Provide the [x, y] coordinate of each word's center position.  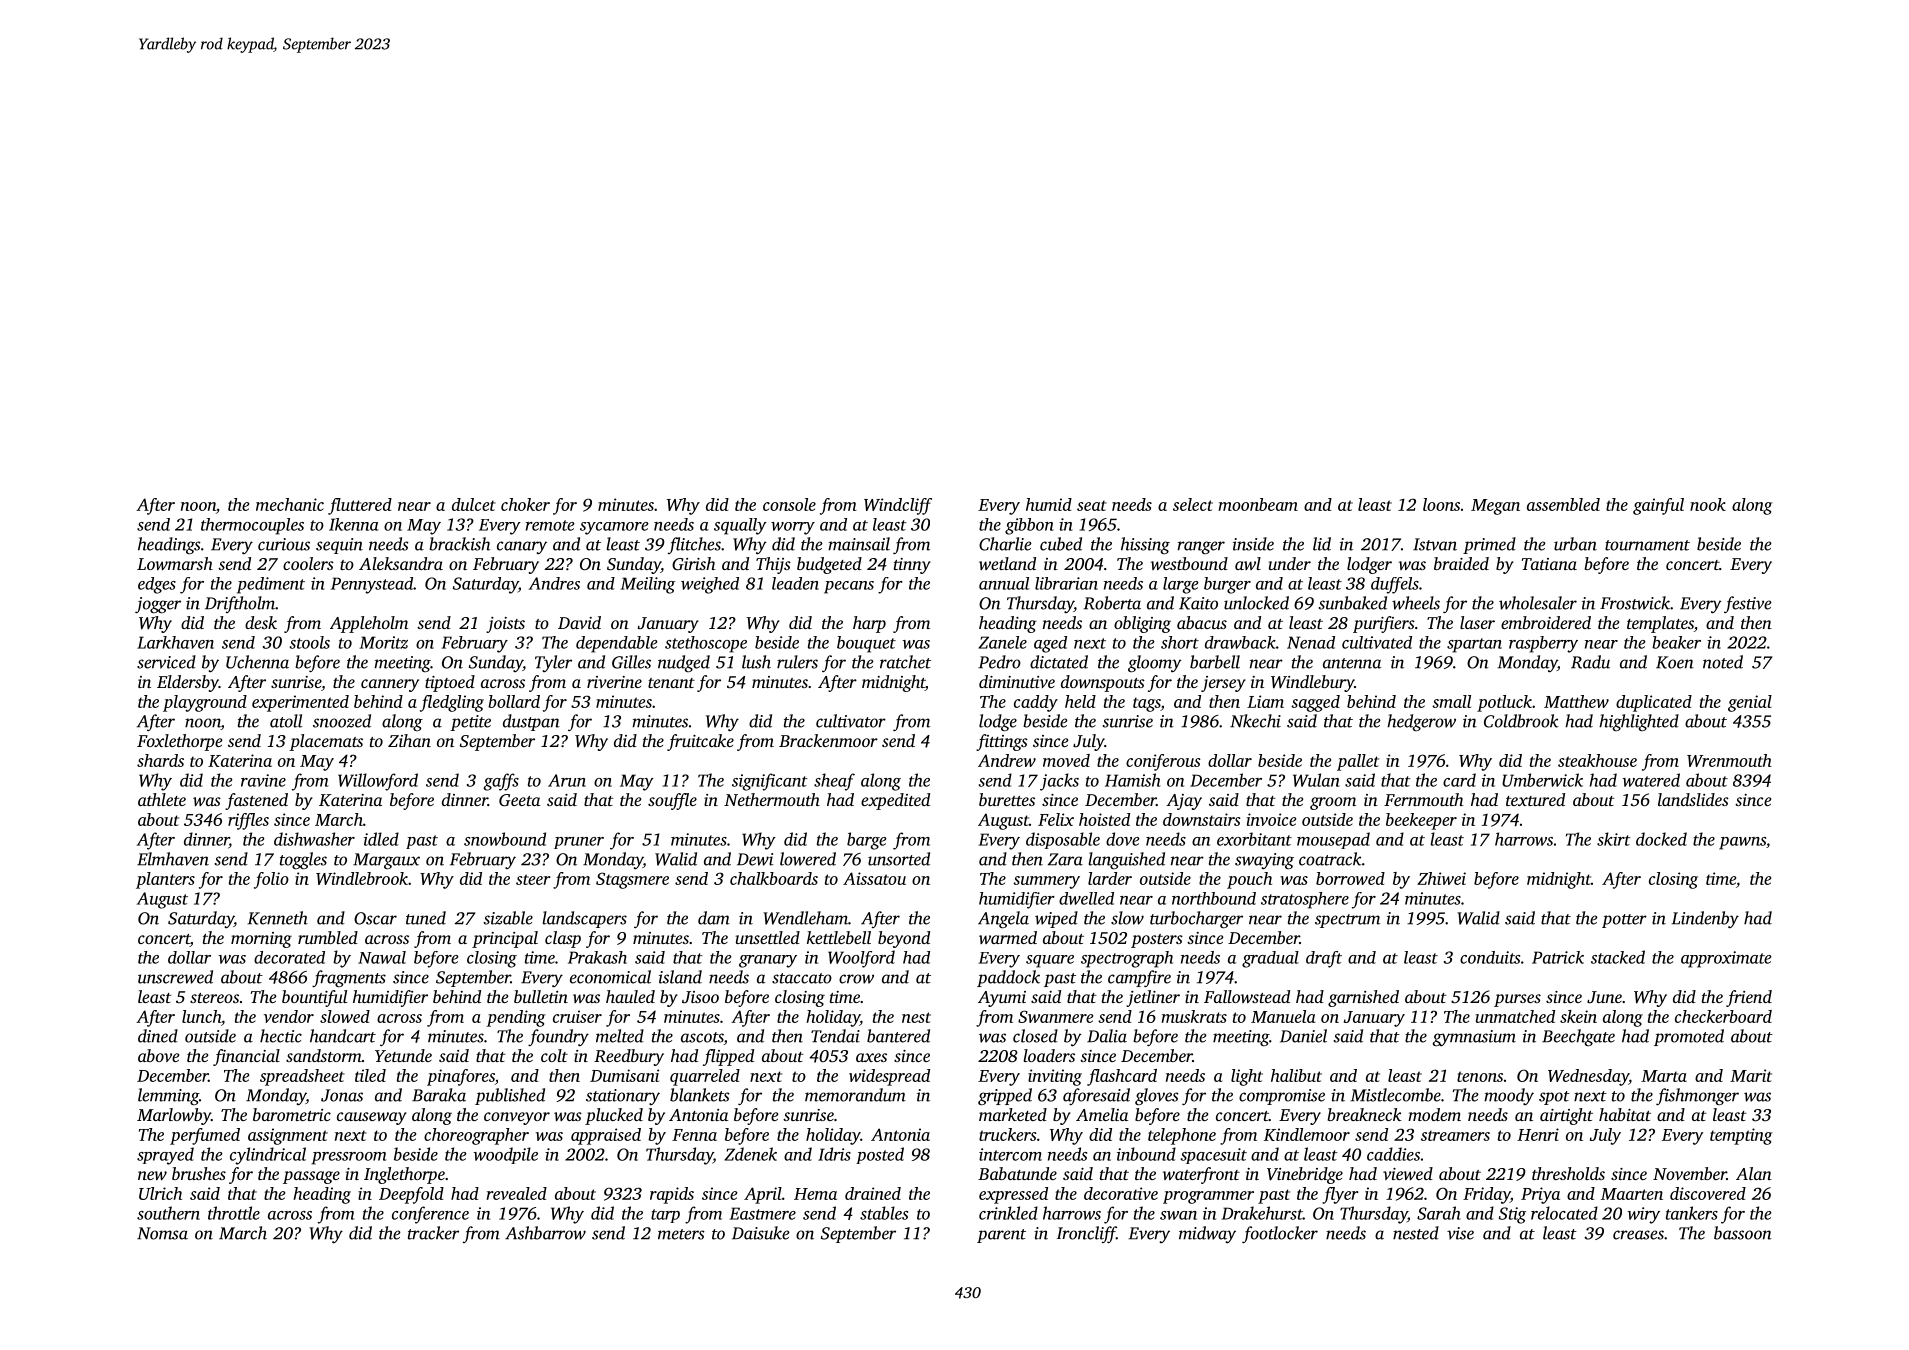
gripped [1005, 1097]
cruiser [577, 1016]
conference [430, 1215]
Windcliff [898, 506]
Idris [834, 1154]
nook [1708, 504]
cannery [390, 685]
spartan [1474, 645]
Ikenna [354, 524]
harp [869, 624]
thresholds [1568, 1173]
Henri [1538, 1134]
